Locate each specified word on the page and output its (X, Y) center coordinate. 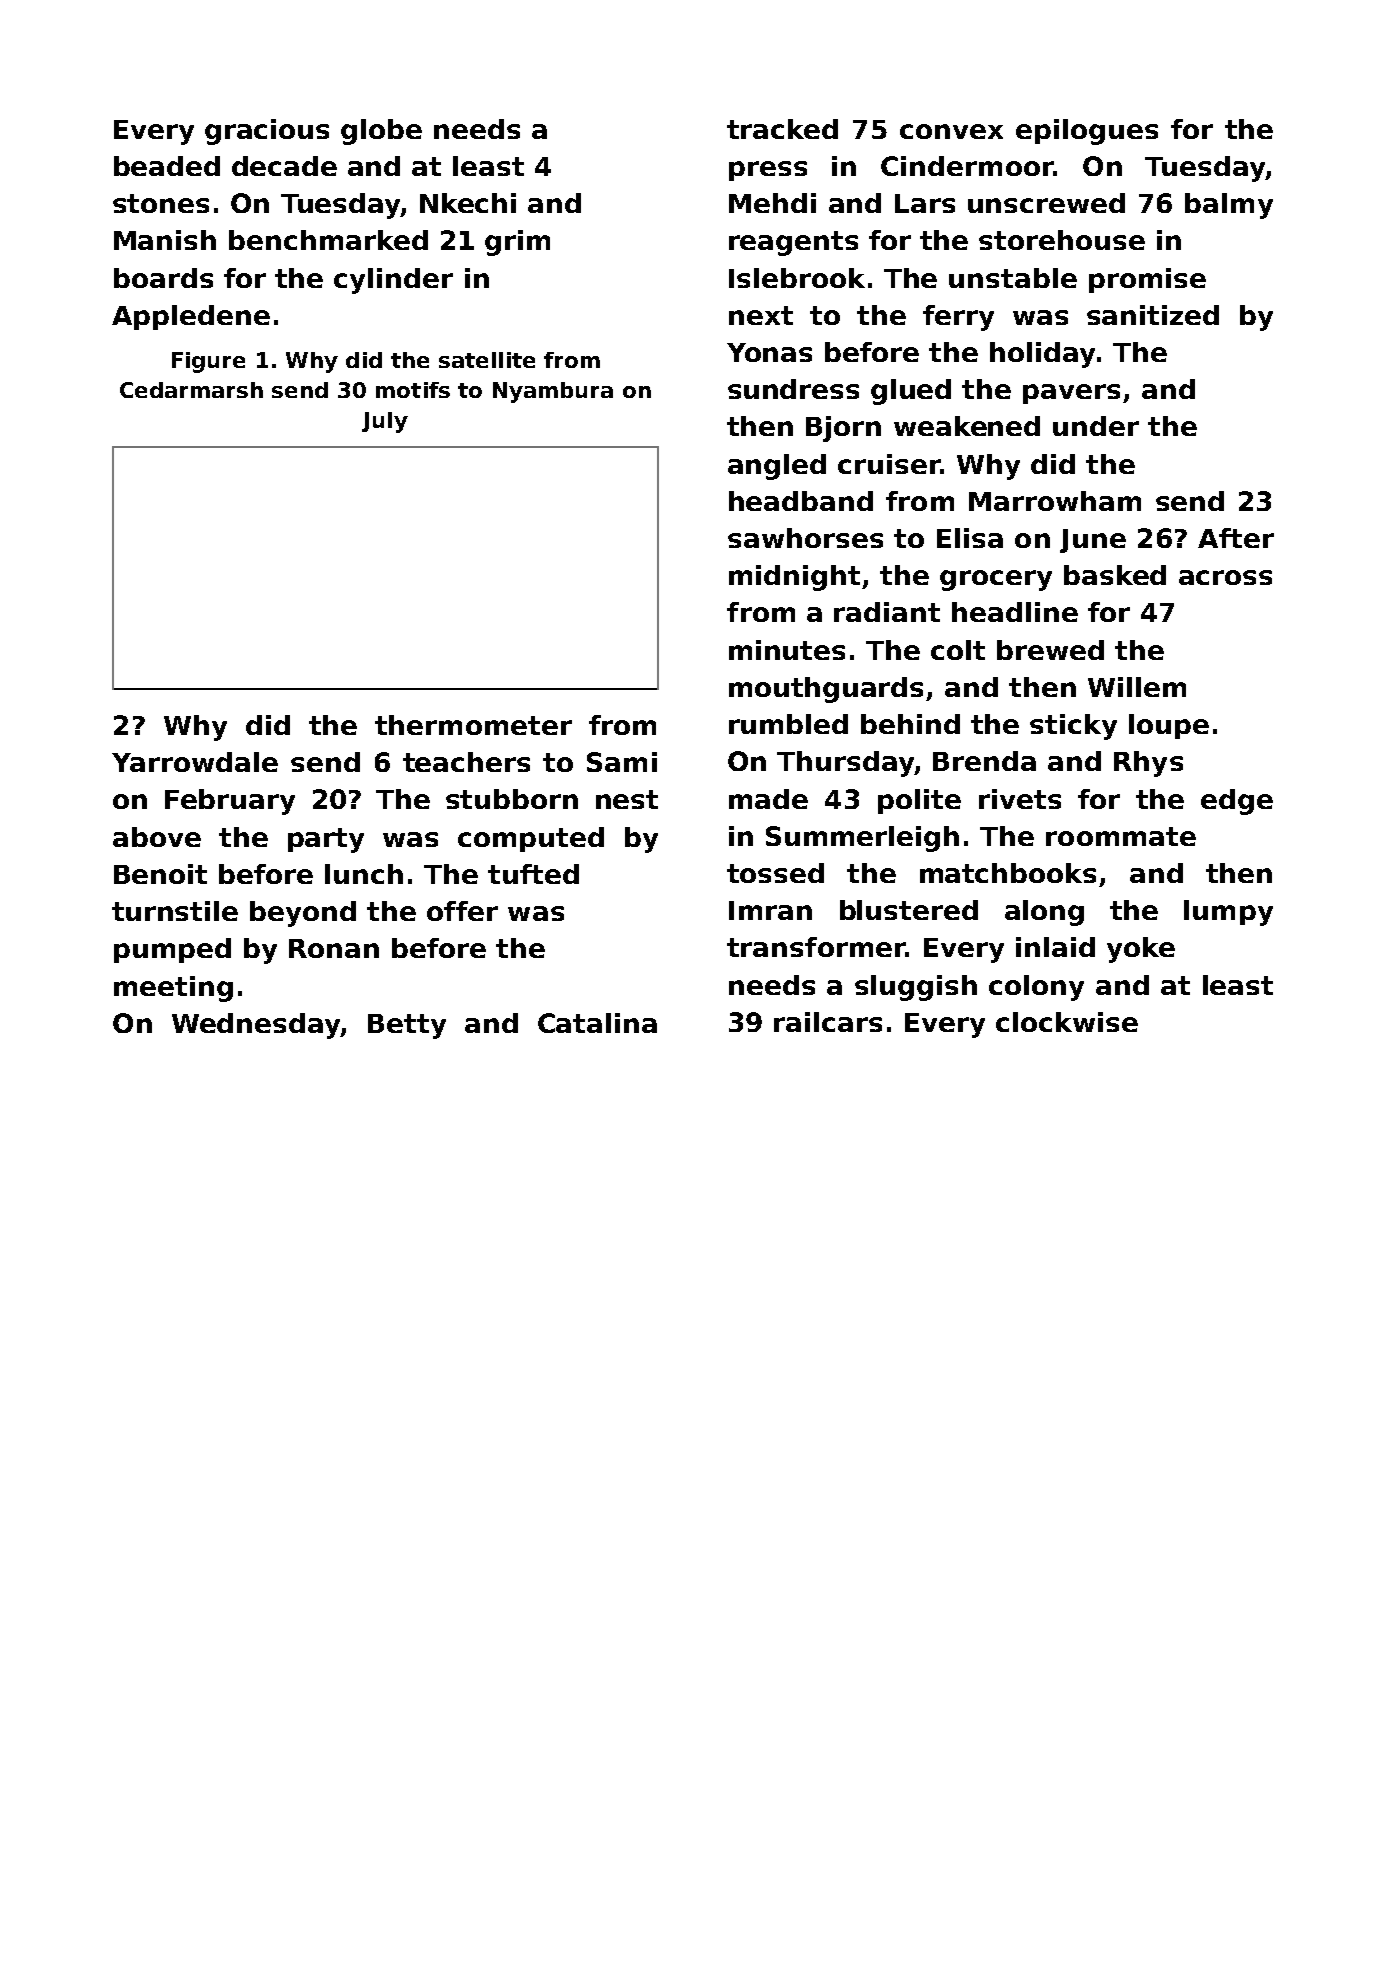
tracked (782, 129)
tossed (775, 873)
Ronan (334, 948)
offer (462, 911)
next (761, 315)
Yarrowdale (195, 762)
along (1044, 913)
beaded (167, 166)
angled (777, 467)
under (1096, 426)
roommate (1121, 836)
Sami (622, 762)
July (385, 422)
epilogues (1087, 132)
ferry (958, 318)
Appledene (191, 317)
